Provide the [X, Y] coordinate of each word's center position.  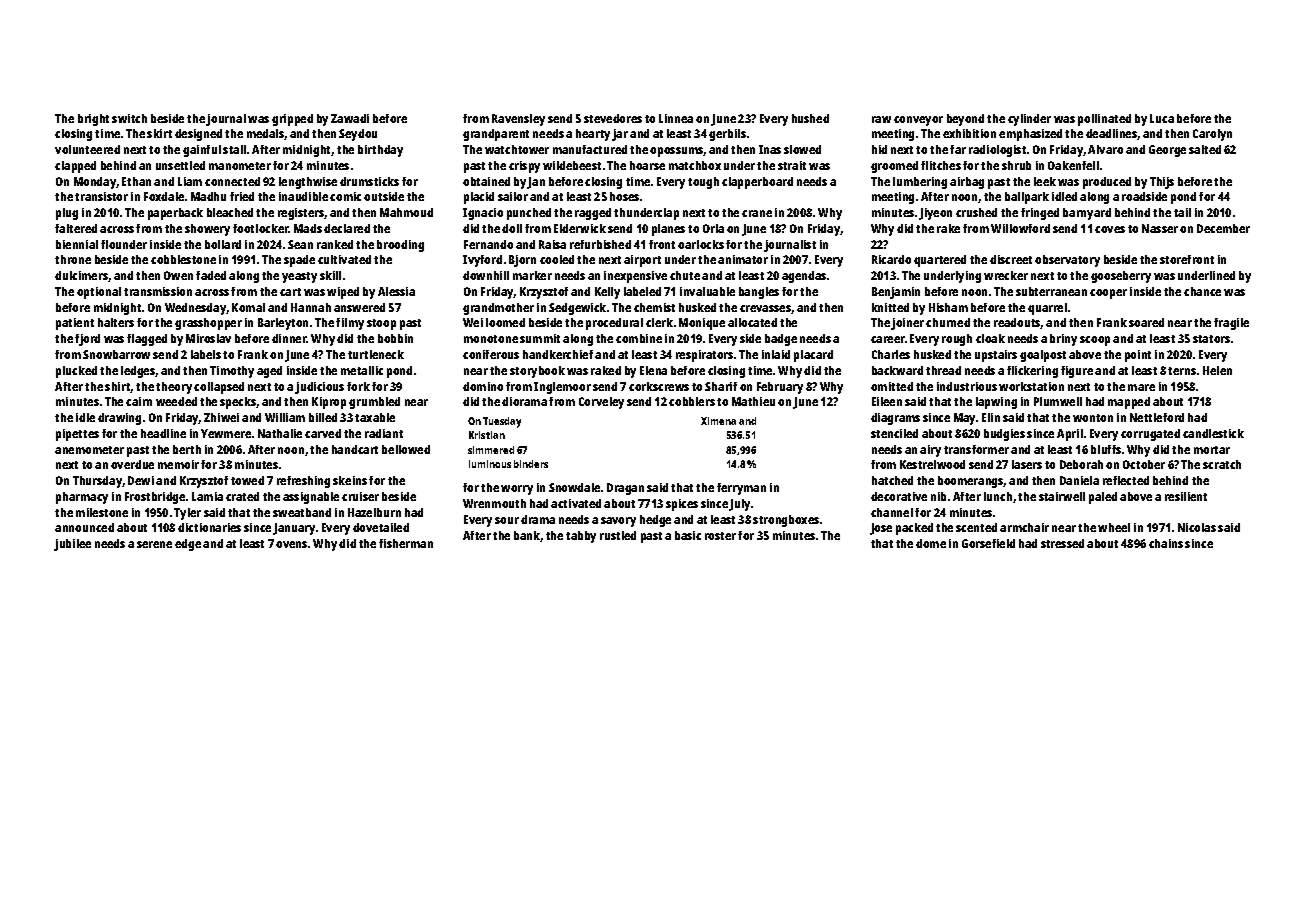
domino [483, 386]
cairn [139, 401]
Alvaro [1105, 149]
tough [703, 183]
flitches [941, 165]
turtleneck [376, 354]
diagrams [895, 419]
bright [93, 120]
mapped [1129, 403]
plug [67, 214]
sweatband [302, 512]
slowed [802, 149]
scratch [1222, 464]
